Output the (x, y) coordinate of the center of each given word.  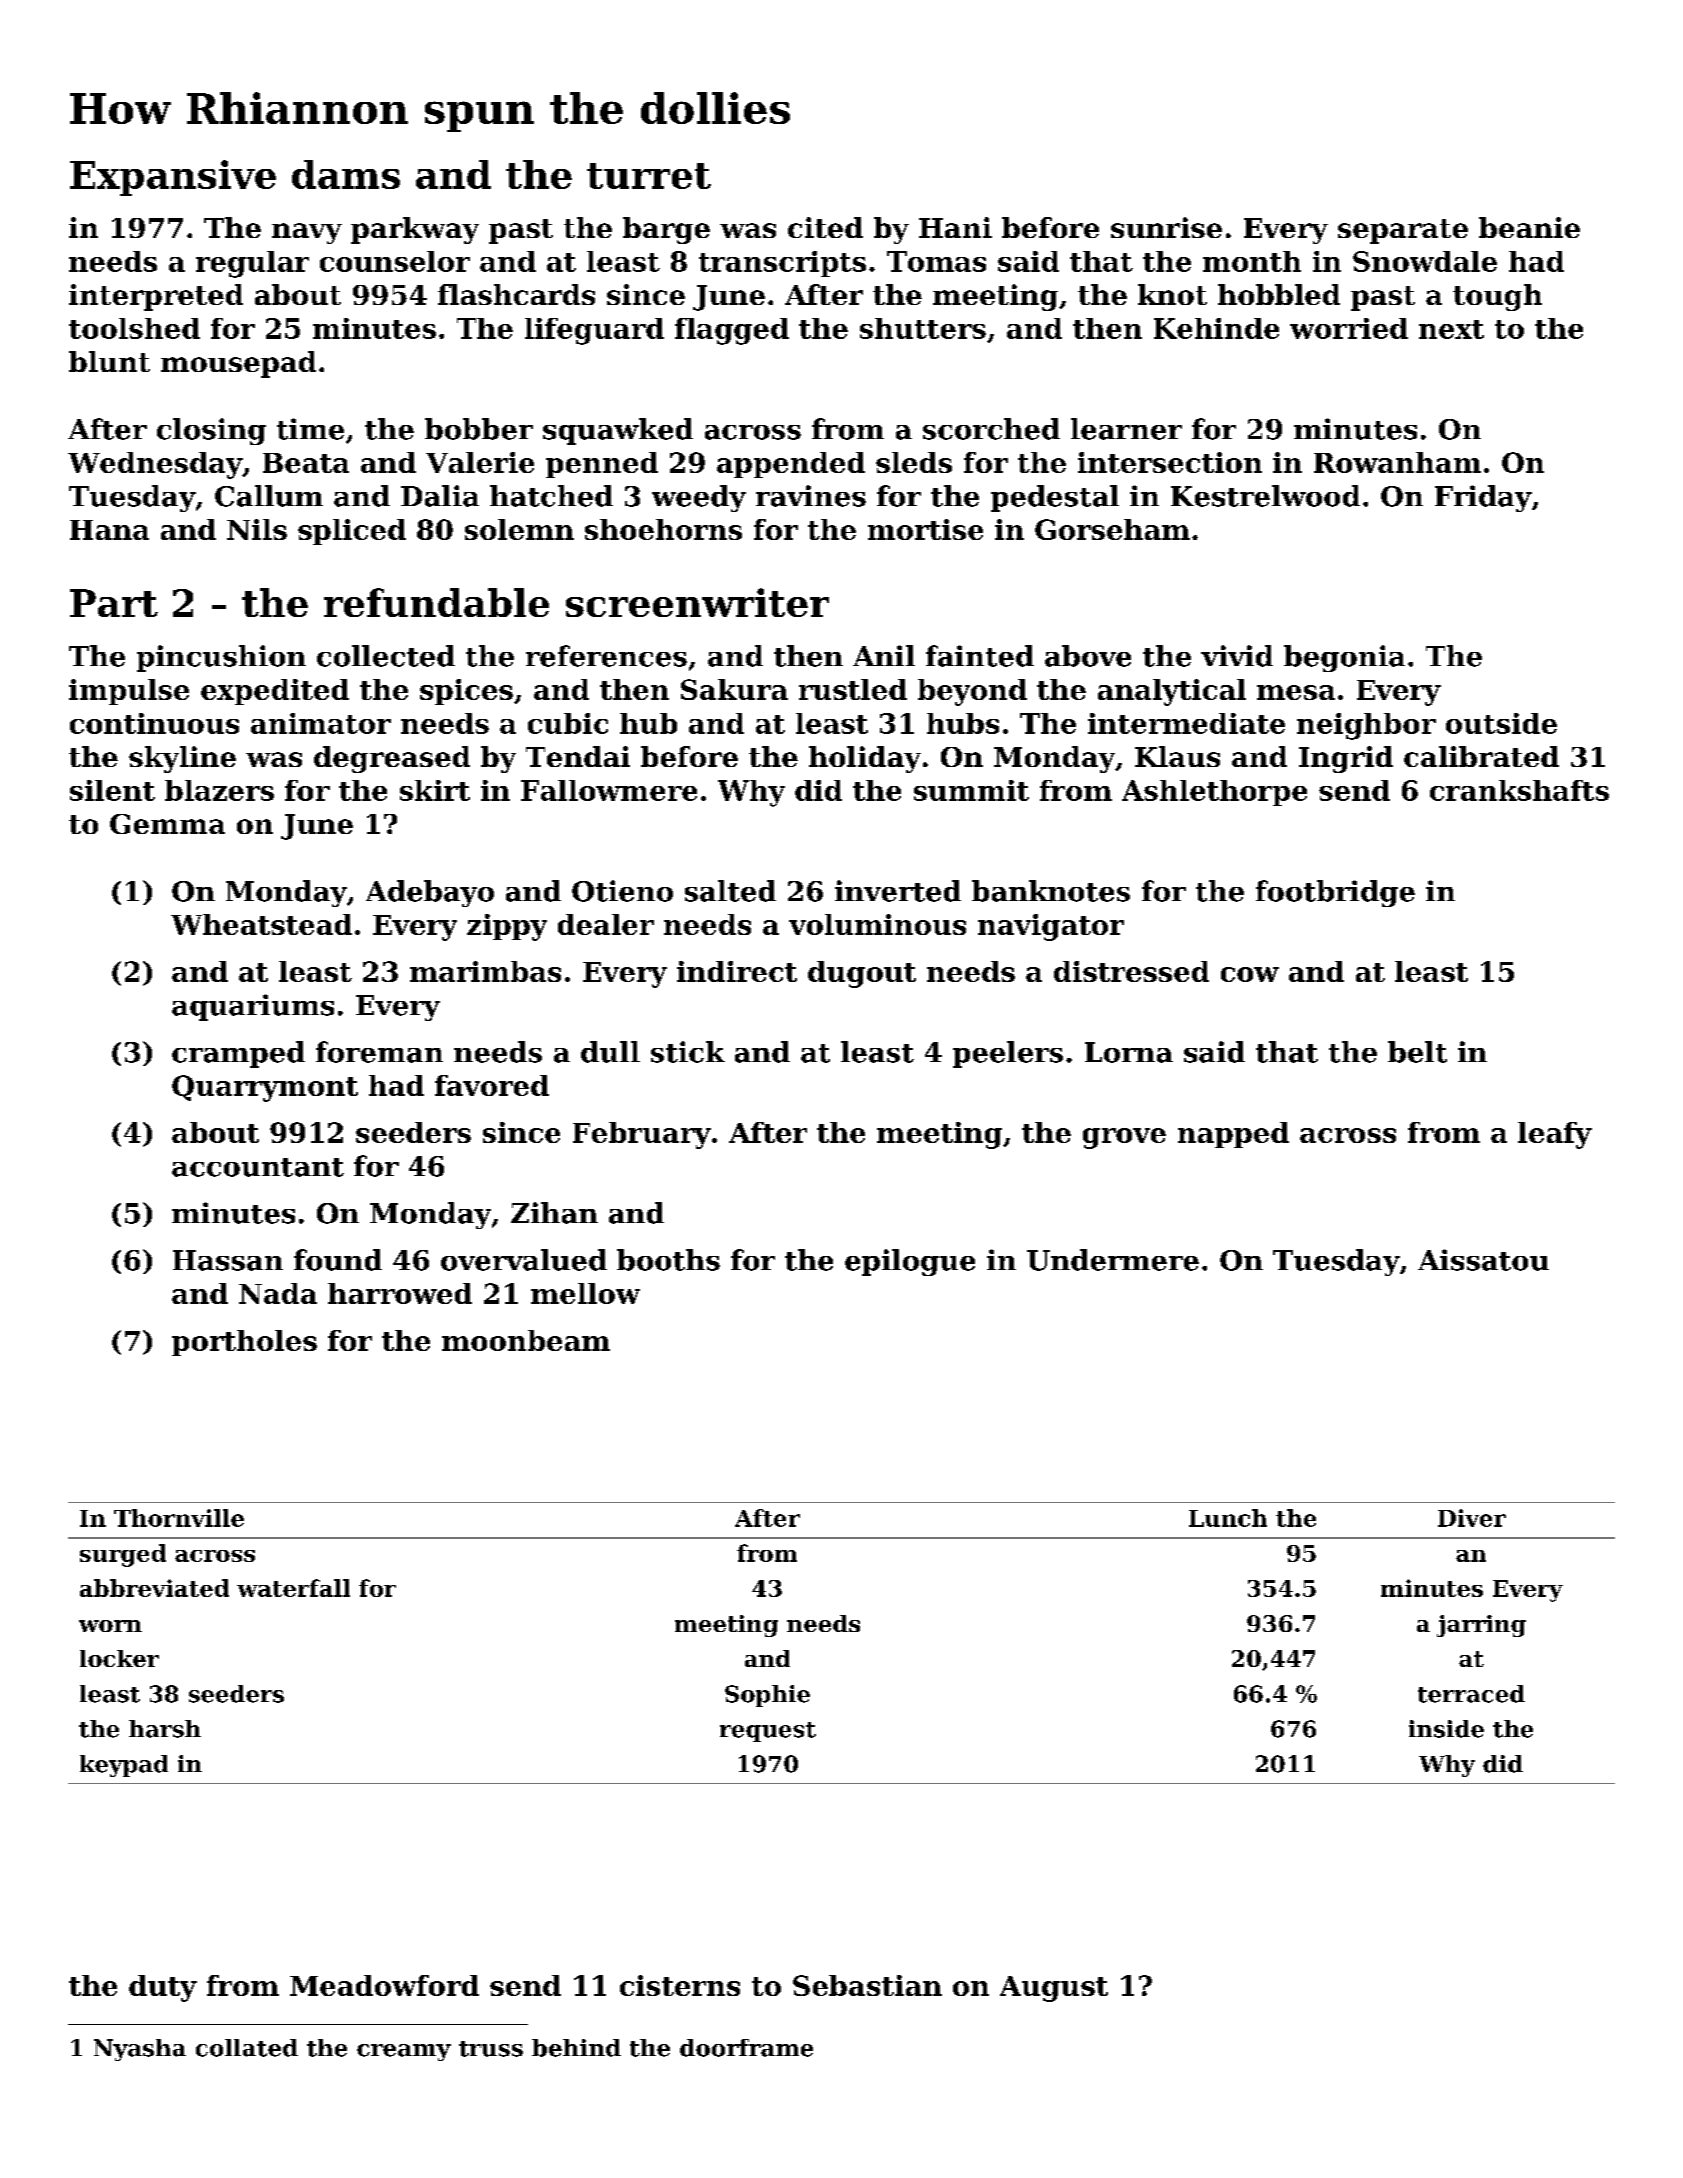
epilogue (910, 1262)
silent (112, 790)
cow (1250, 974)
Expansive (173, 178)
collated (247, 2048)
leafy (1555, 1135)
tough (1497, 297)
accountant (258, 1167)
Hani (955, 227)
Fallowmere (609, 790)
